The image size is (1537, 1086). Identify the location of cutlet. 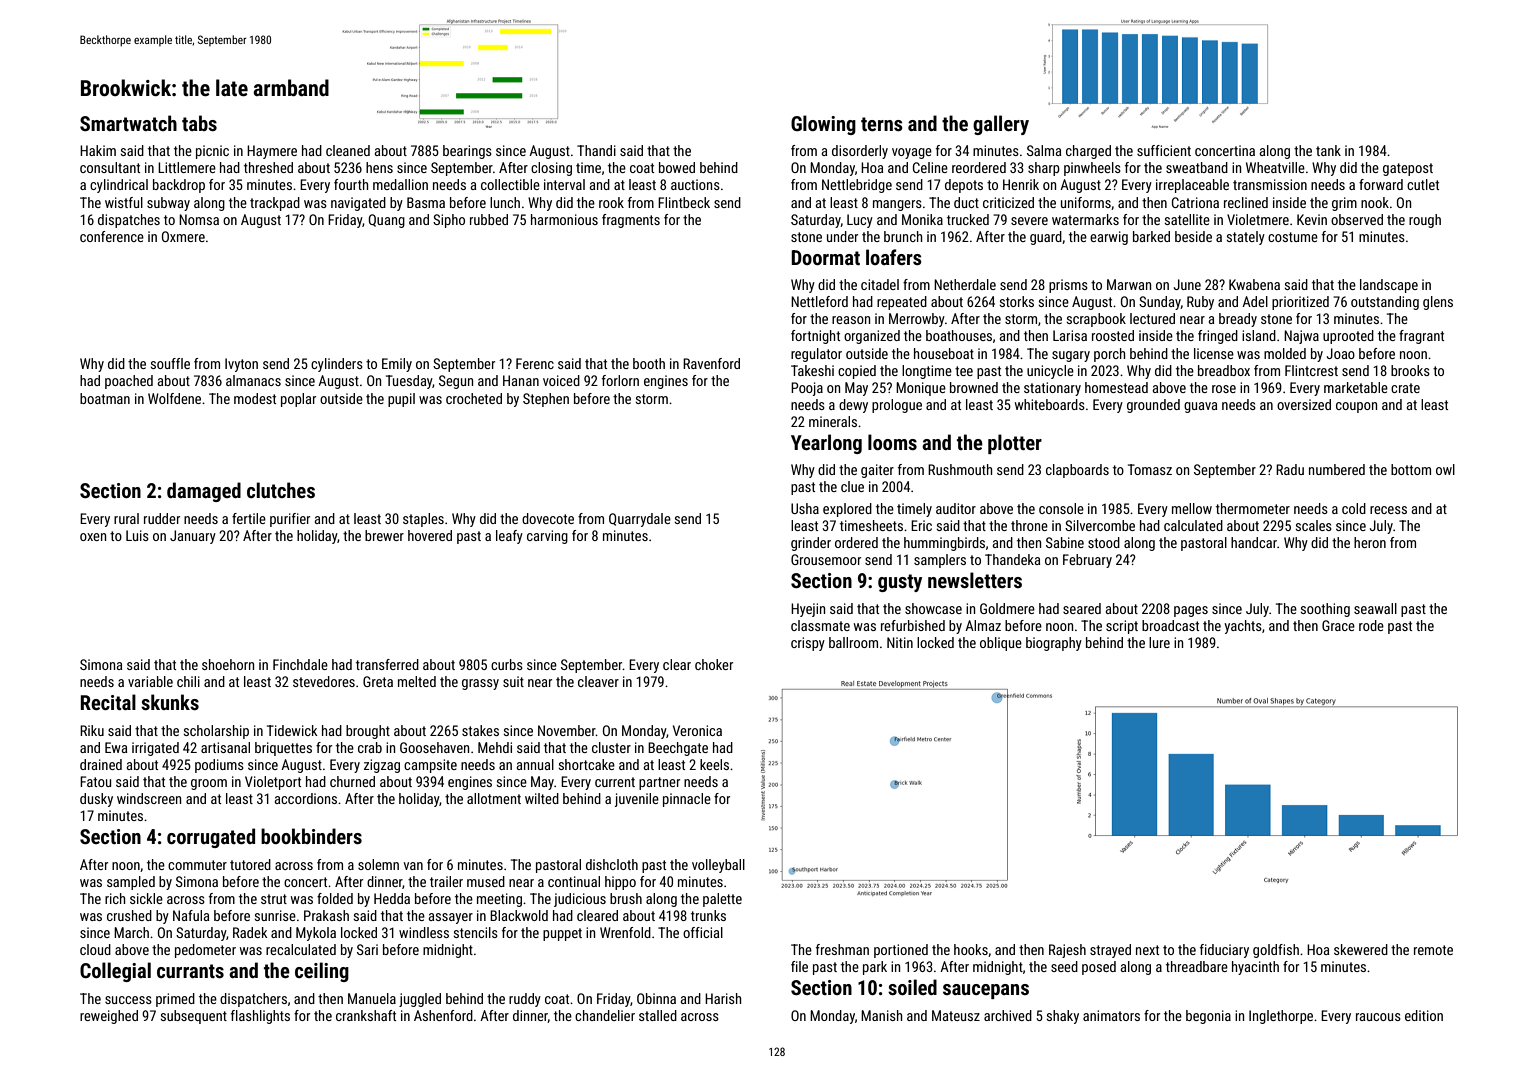
(1423, 184).
